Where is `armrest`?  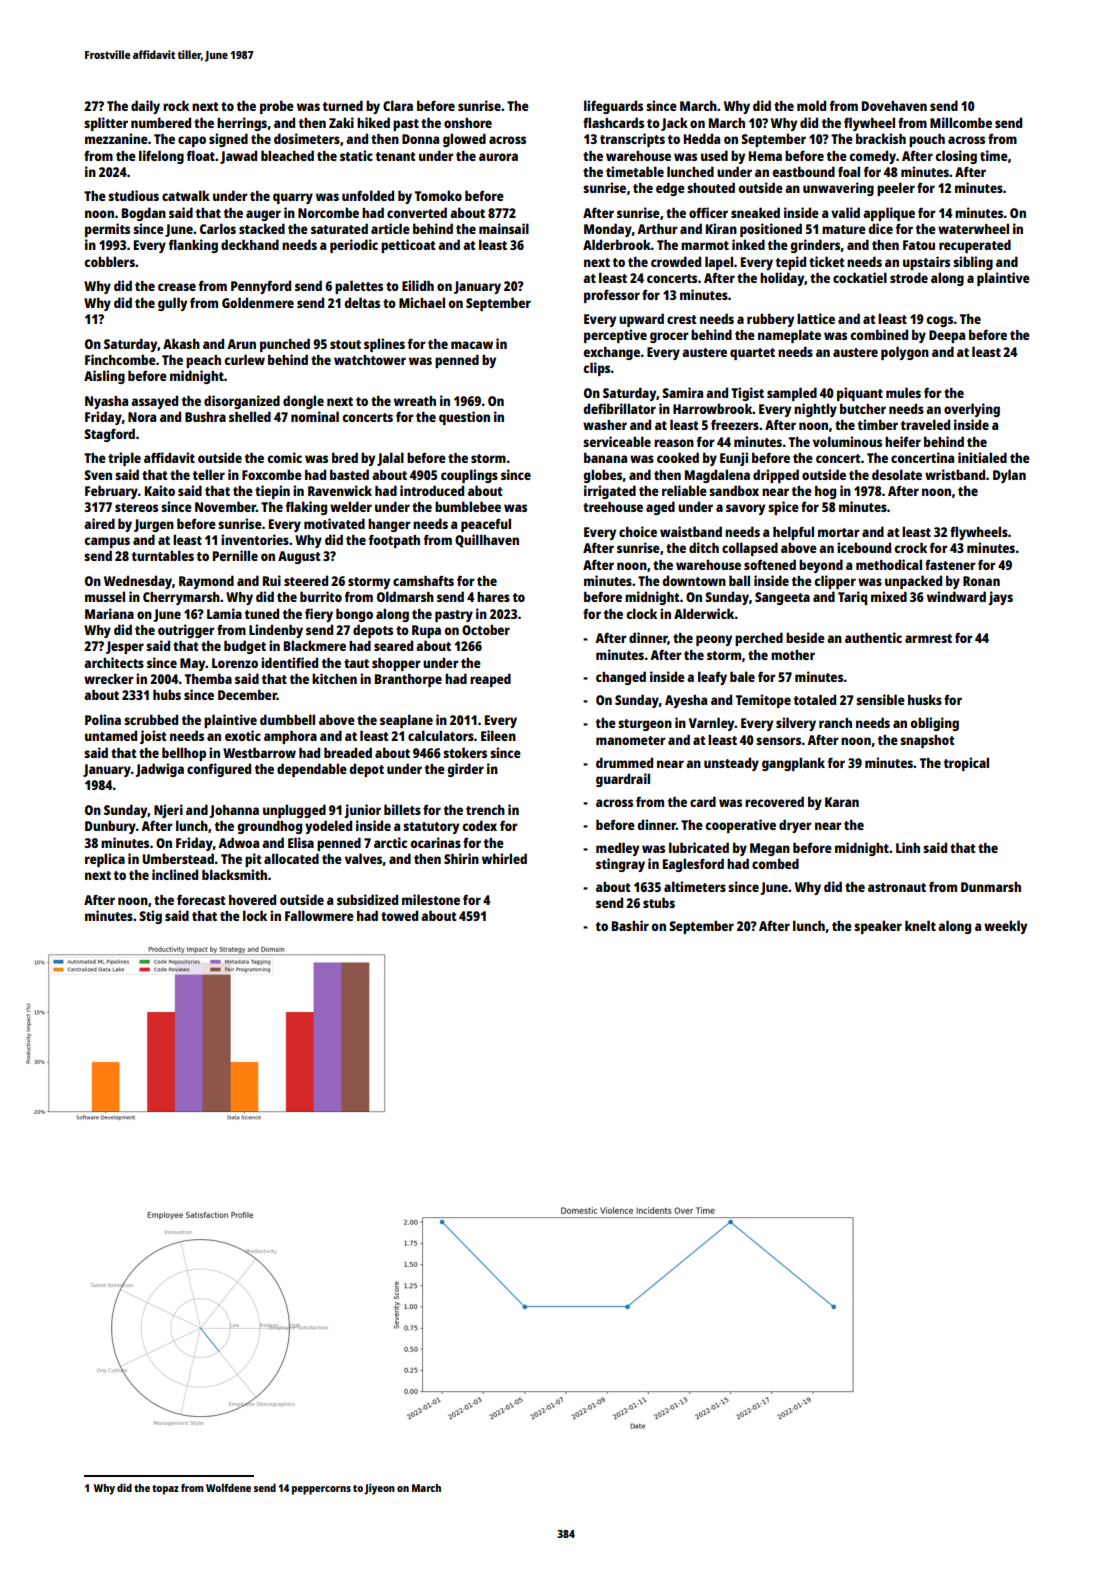 armrest is located at coordinates (928, 638).
